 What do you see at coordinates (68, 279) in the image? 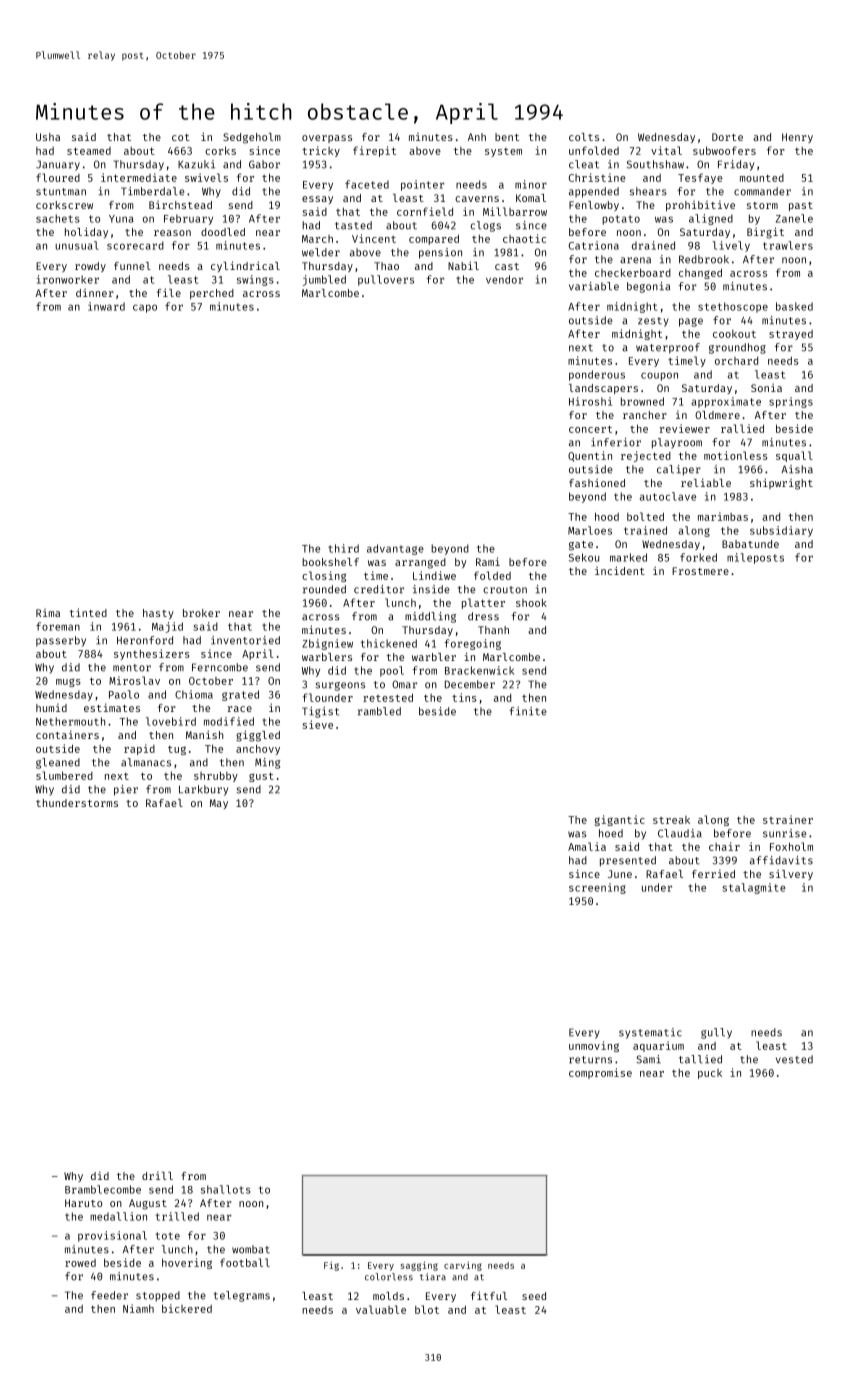
I see `ironworker` at bounding box center [68, 279].
